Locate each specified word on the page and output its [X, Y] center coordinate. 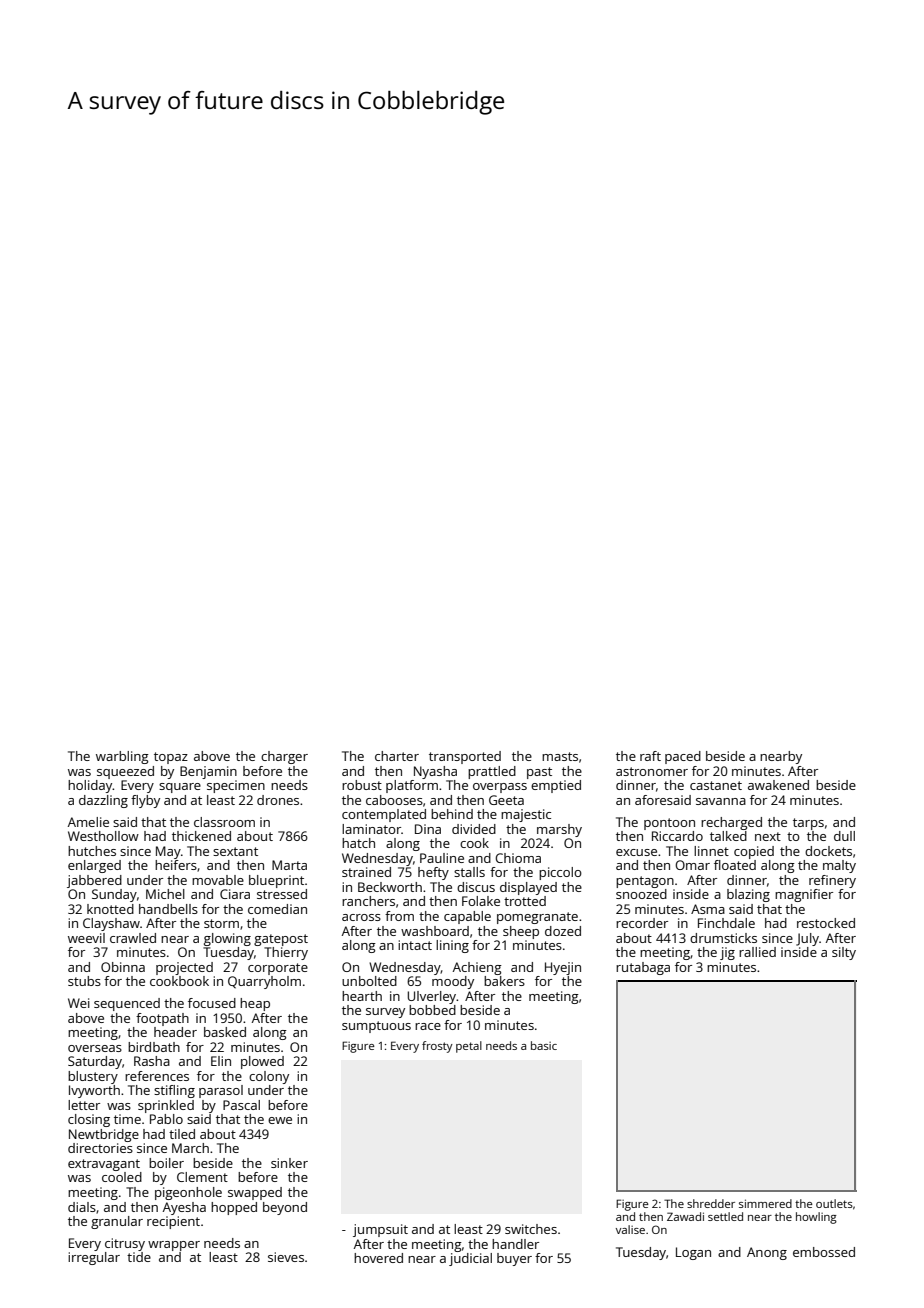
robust [362, 785]
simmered [765, 1203]
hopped [234, 1208]
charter [397, 756]
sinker [289, 1163]
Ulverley [432, 997]
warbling [122, 757]
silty [844, 953]
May [168, 852]
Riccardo [677, 836]
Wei [79, 1003]
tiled [182, 1134]
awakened [778, 785]
